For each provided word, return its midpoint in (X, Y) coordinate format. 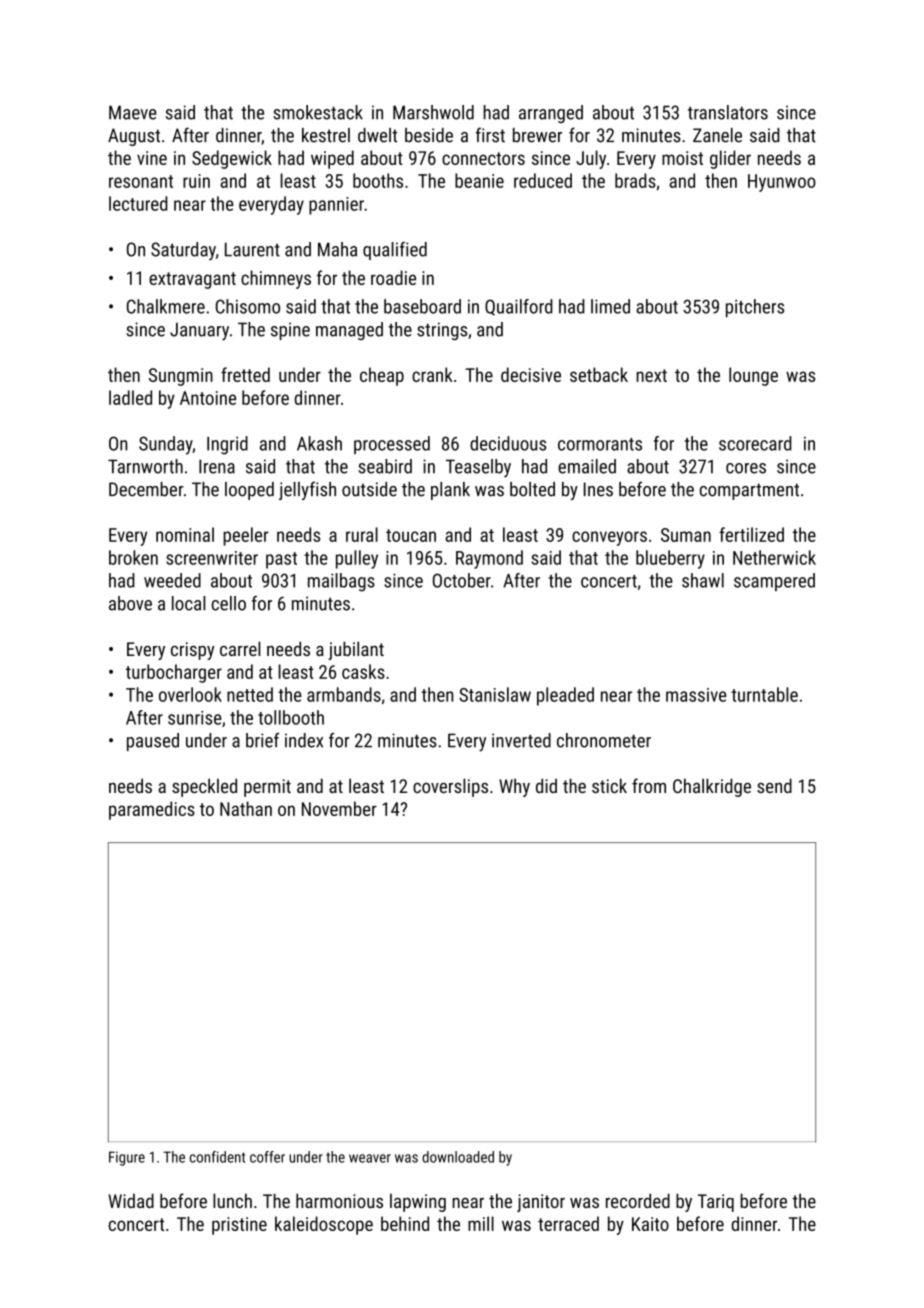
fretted (245, 374)
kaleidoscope (324, 1225)
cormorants (600, 444)
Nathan (246, 808)
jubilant (356, 650)
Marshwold (433, 112)
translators (728, 112)
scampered (774, 582)
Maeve (133, 112)
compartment (749, 491)
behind (405, 1223)
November (339, 808)
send (774, 785)
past (281, 560)
